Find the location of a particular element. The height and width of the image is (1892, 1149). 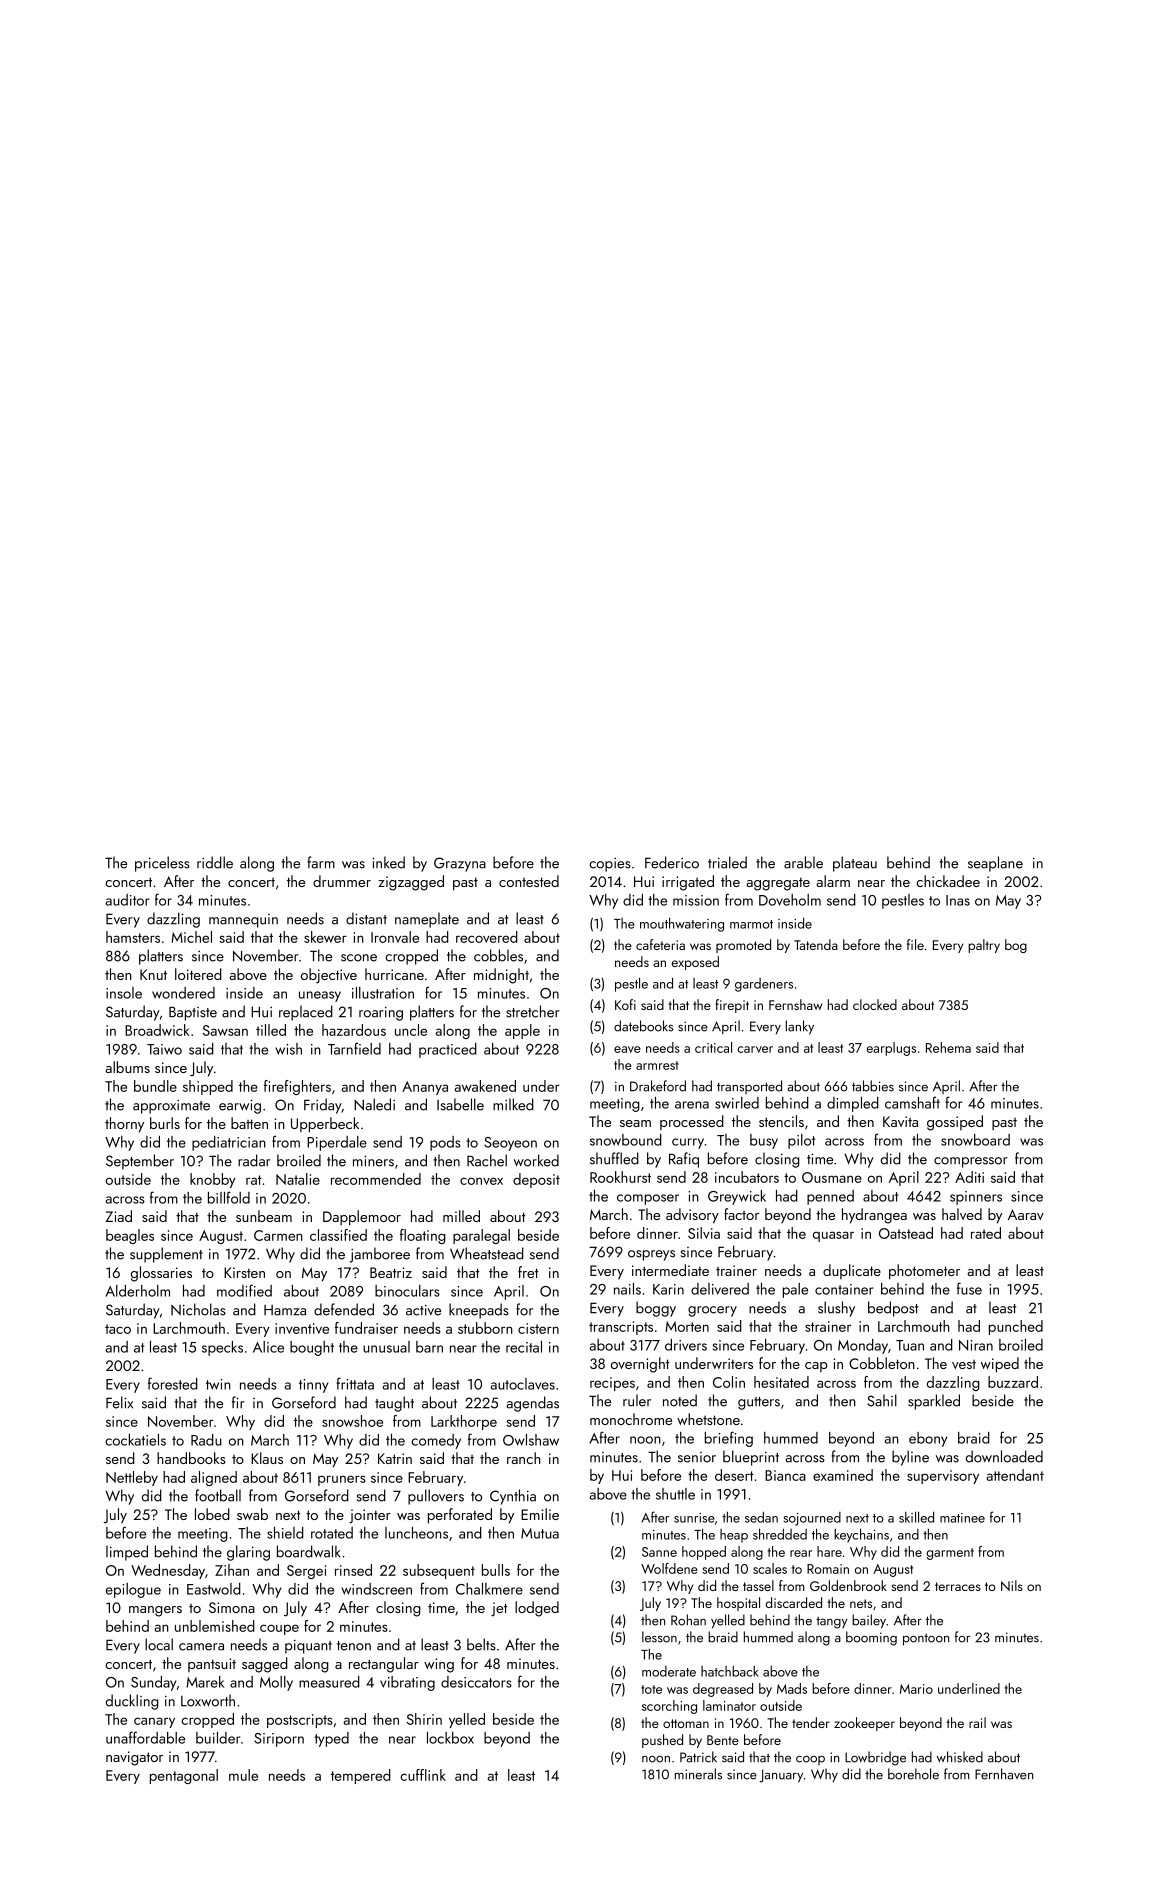

plateau is located at coordinates (855, 864).
